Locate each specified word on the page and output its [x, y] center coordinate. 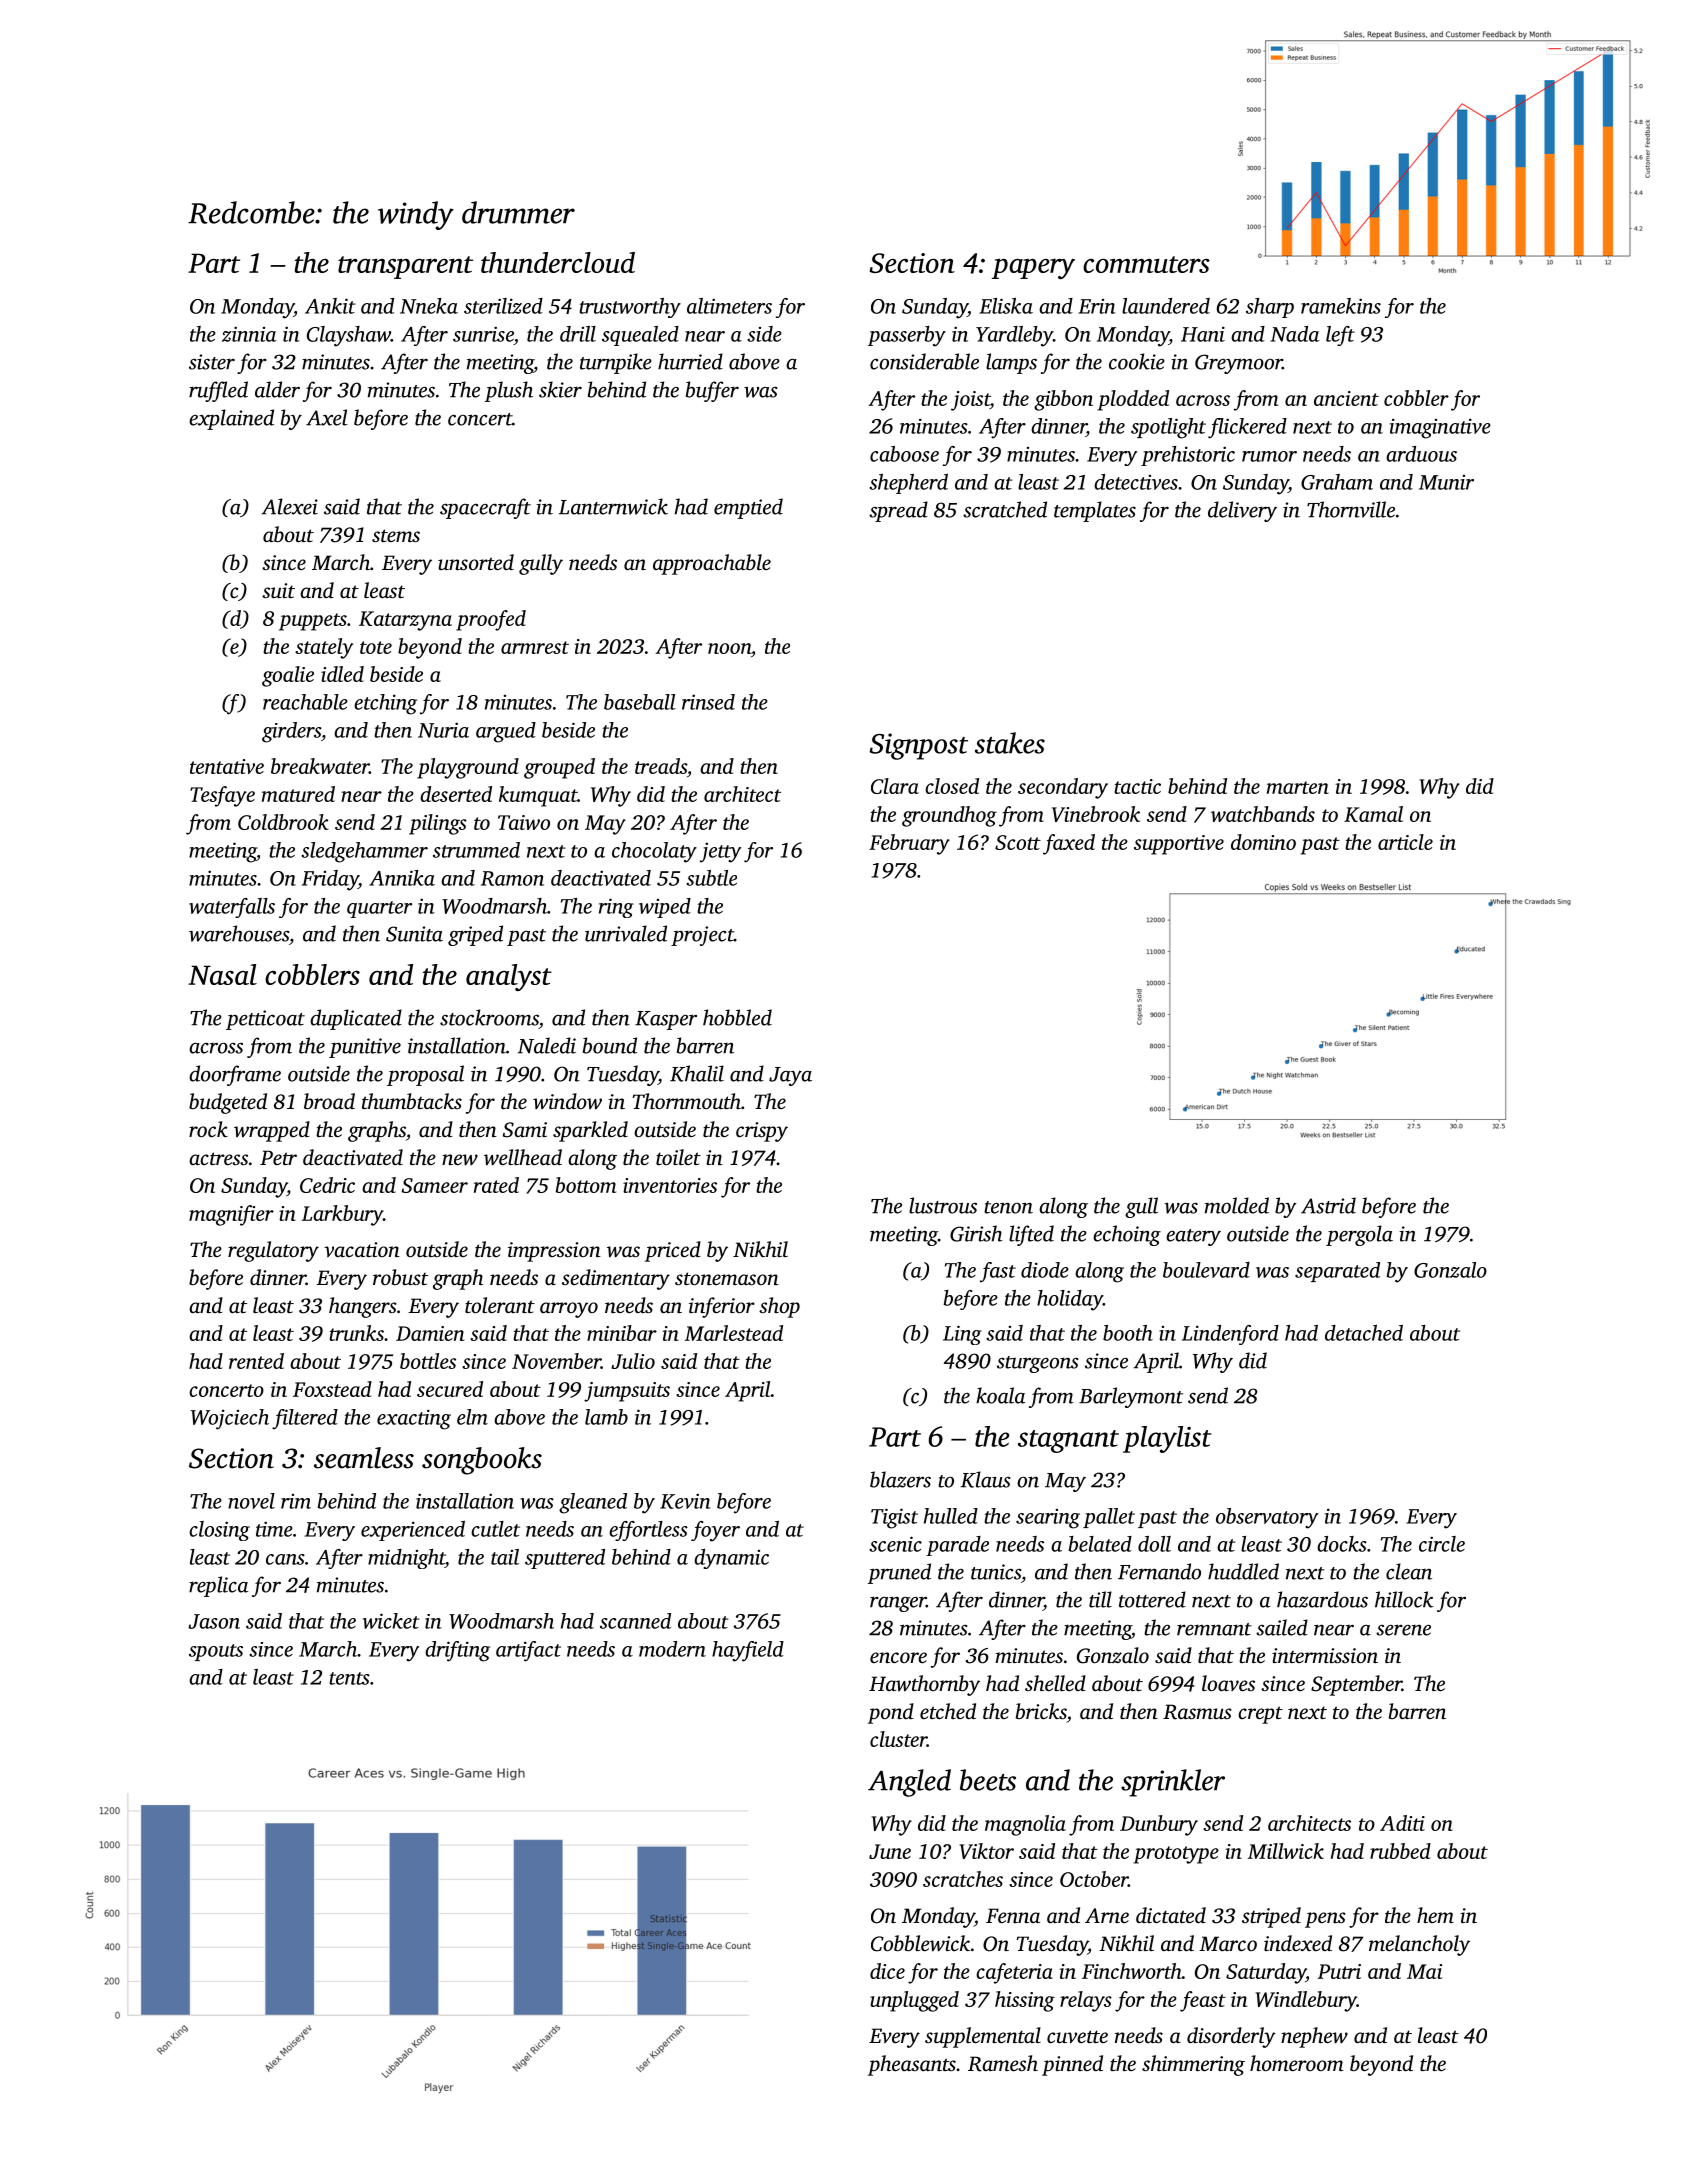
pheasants [912, 2065]
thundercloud [558, 262]
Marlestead [734, 1333]
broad [329, 1101]
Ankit [330, 306]
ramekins [1341, 306]
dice [887, 1971]
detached [1364, 1333]
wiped [665, 908]
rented [256, 1361]
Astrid [1328, 1205]
